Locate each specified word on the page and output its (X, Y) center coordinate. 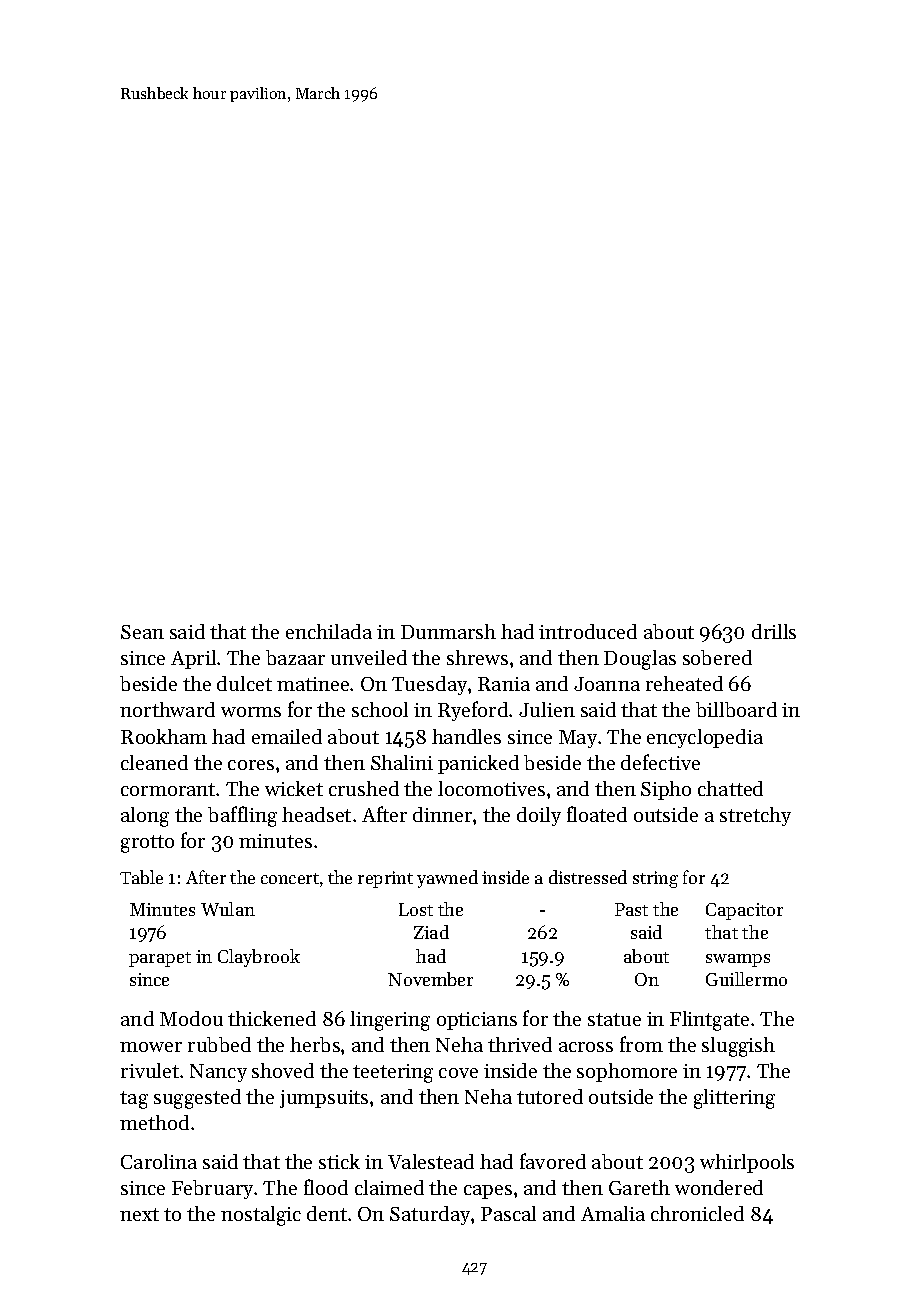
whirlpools (747, 1163)
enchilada (329, 631)
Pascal (508, 1213)
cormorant (168, 789)
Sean (142, 632)
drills (774, 631)
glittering (734, 1099)
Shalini (402, 762)
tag (134, 1100)
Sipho (666, 790)
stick (339, 1161)
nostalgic (261, 1216)
